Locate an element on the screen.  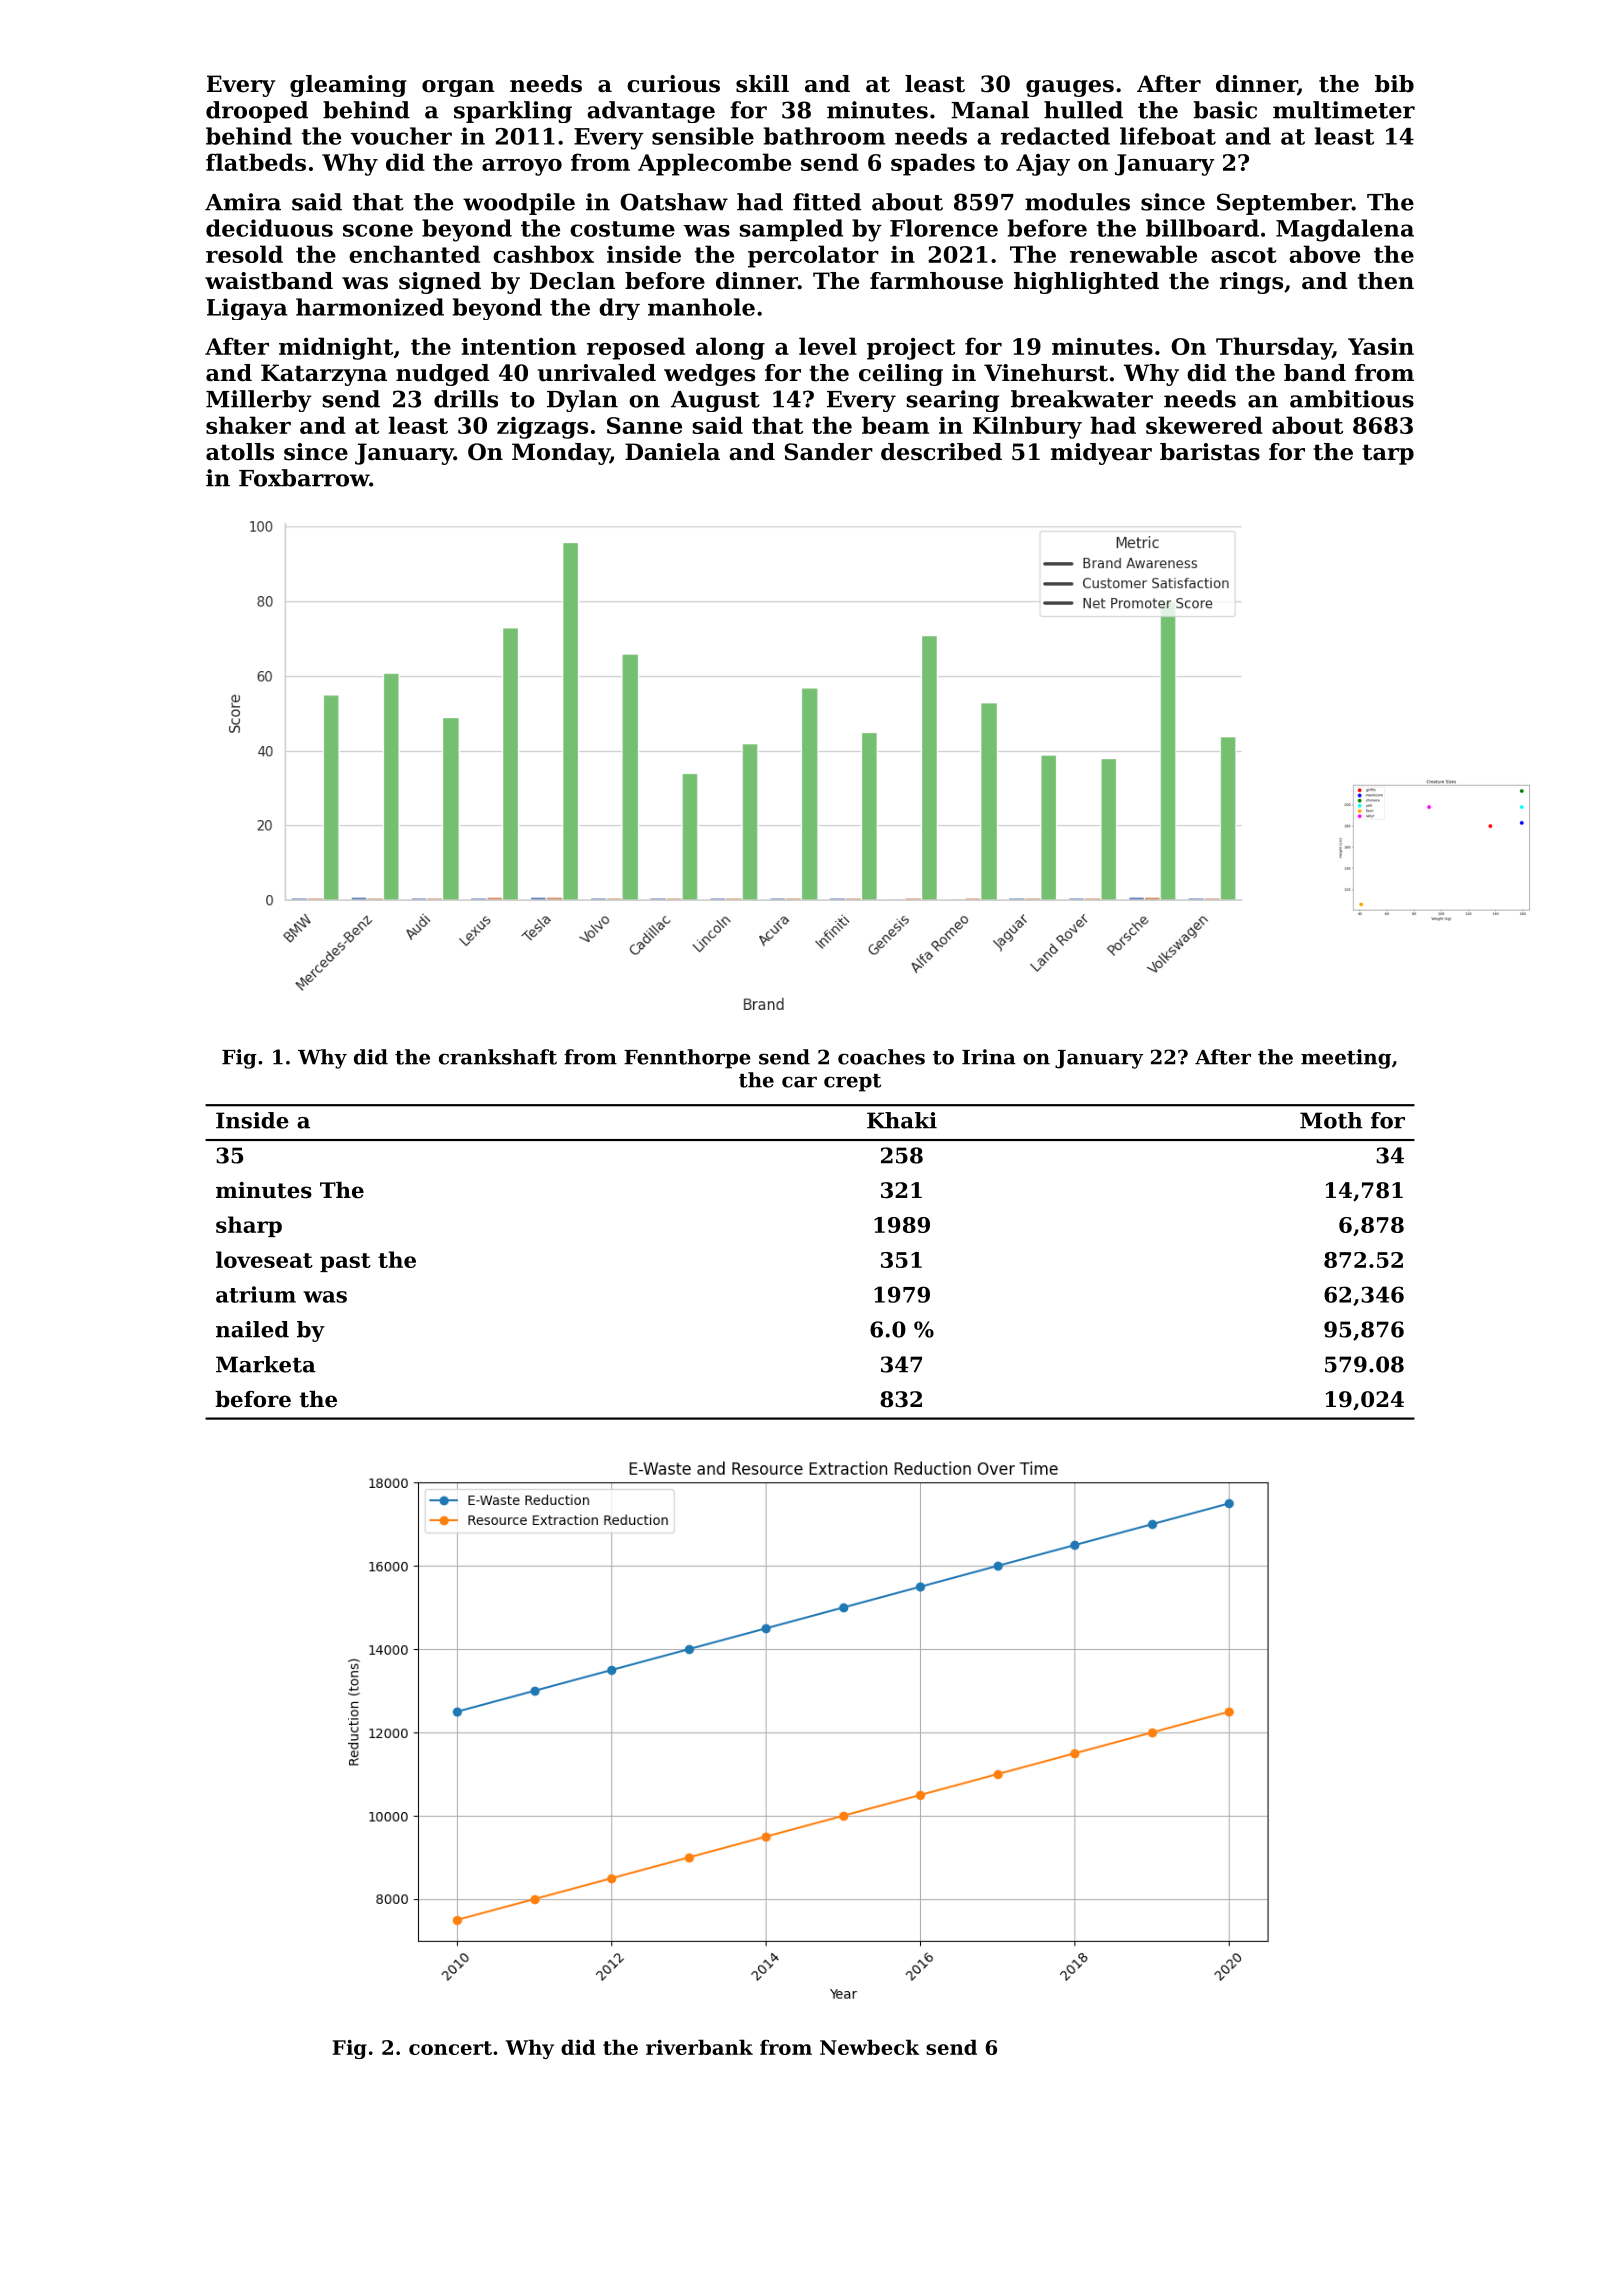
Sander is located at coordinates (829, 452).
